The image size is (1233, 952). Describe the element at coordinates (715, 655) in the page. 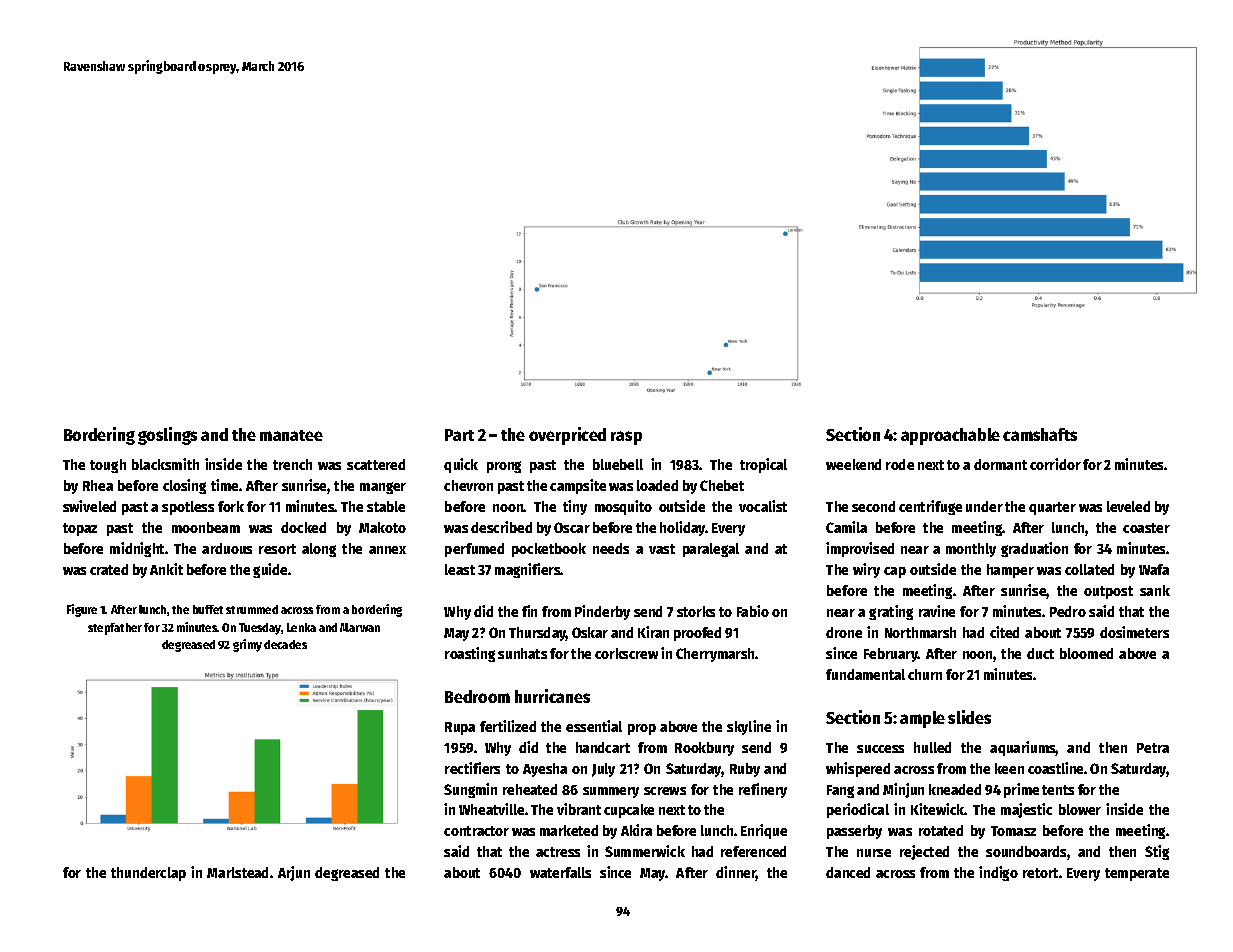

I see `Cherrymarsh` at that location.
